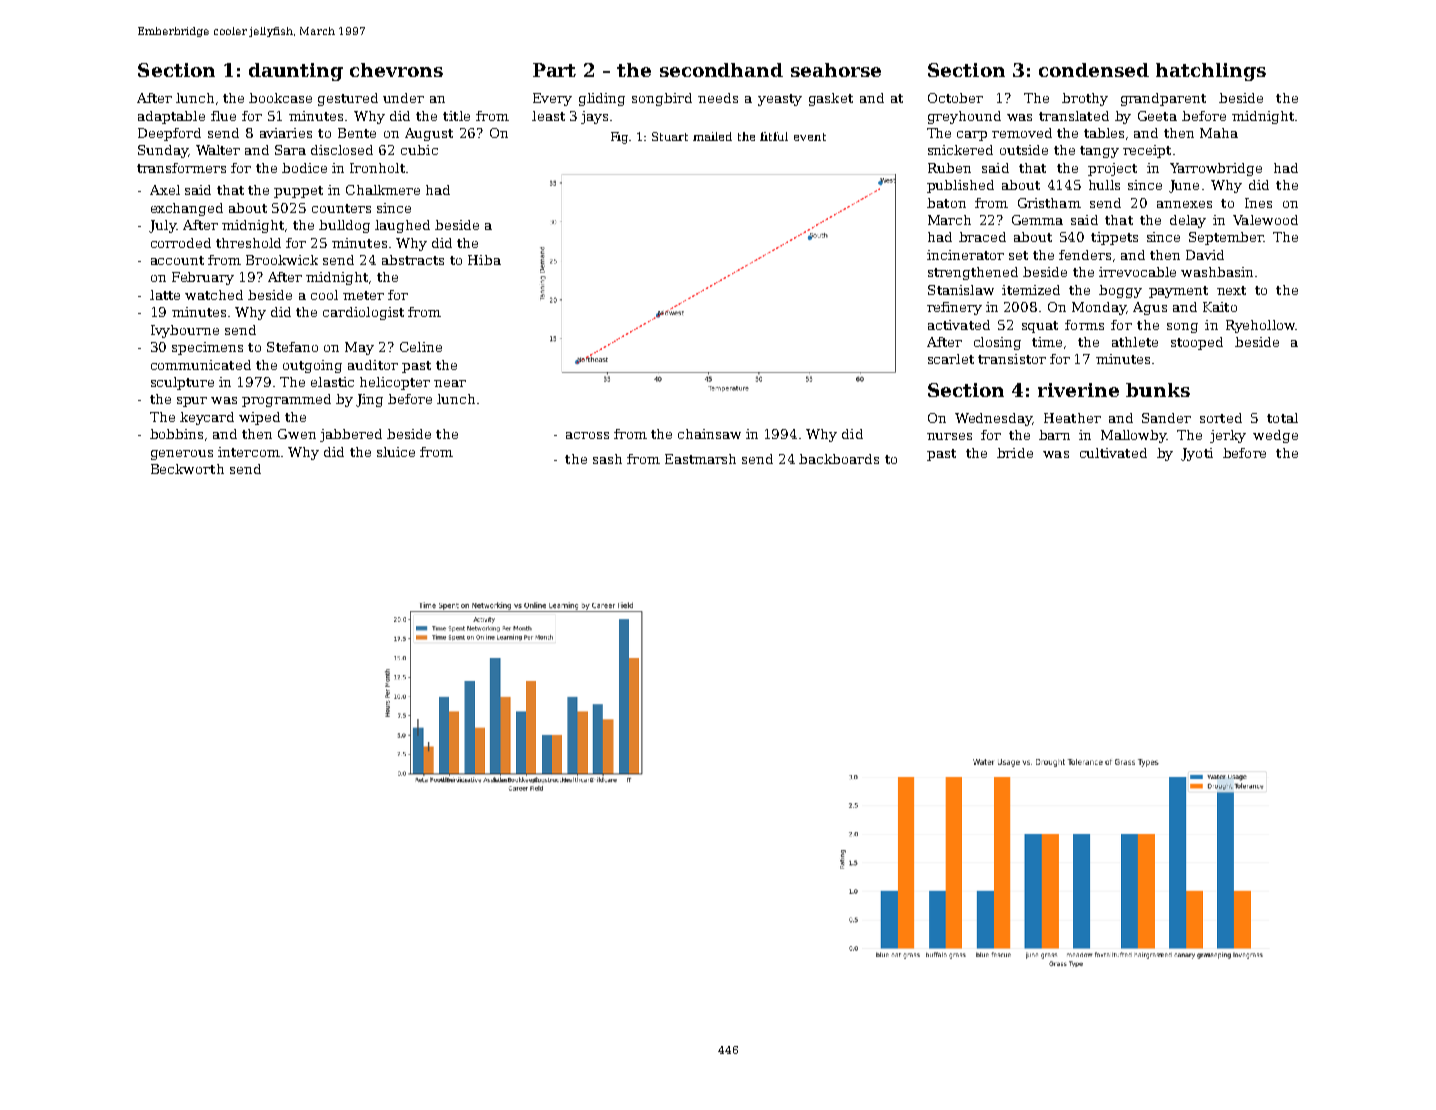 The height and width of the screenshot is (1110, 1436). What do you see at coordinates (396, 452) in the screenshot?
I see `sluice` at bounding box center [396, 452].
